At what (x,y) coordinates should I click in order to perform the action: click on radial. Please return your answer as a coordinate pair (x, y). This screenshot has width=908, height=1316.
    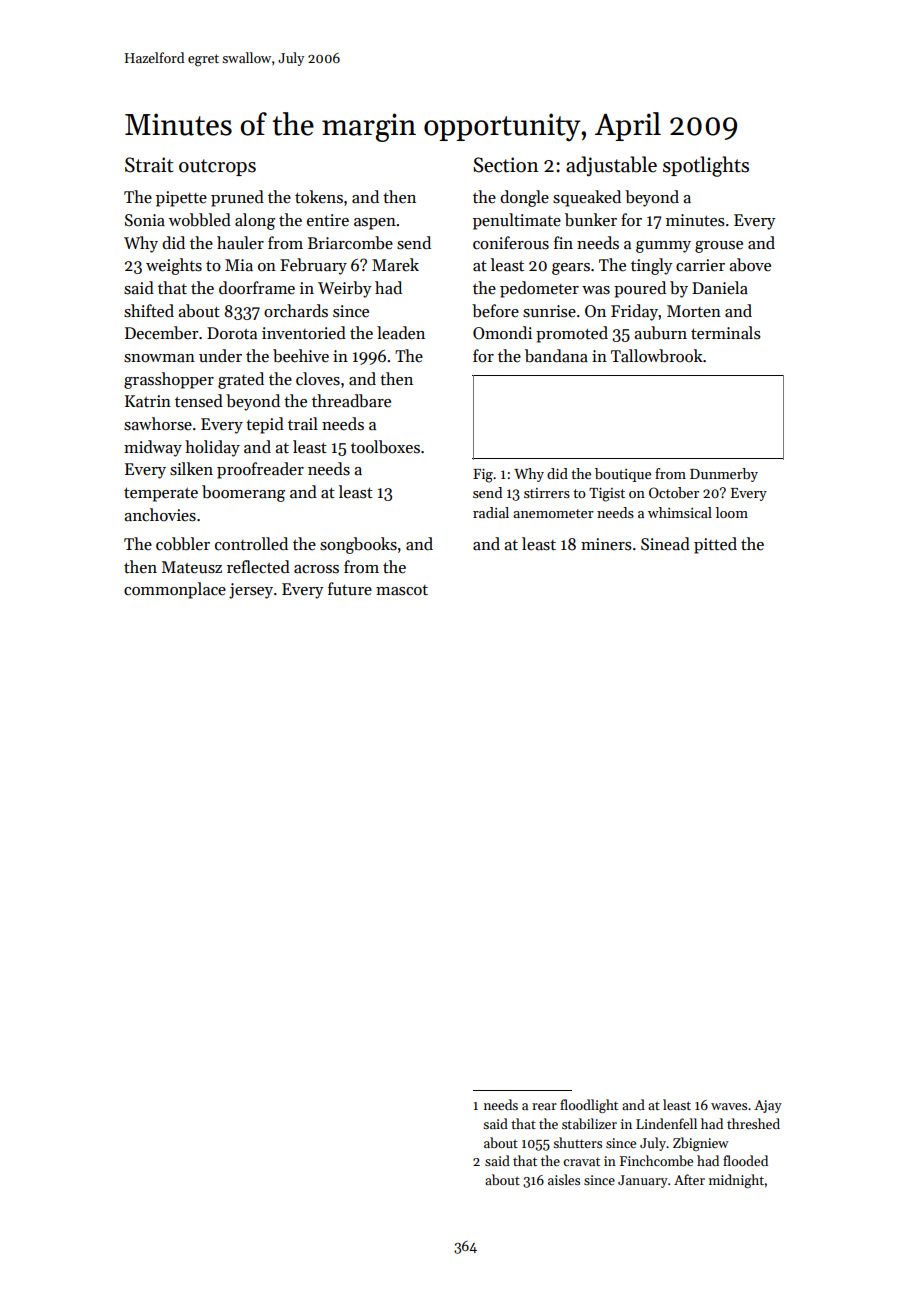
    Looking at the image, I should click on (491, 512).
